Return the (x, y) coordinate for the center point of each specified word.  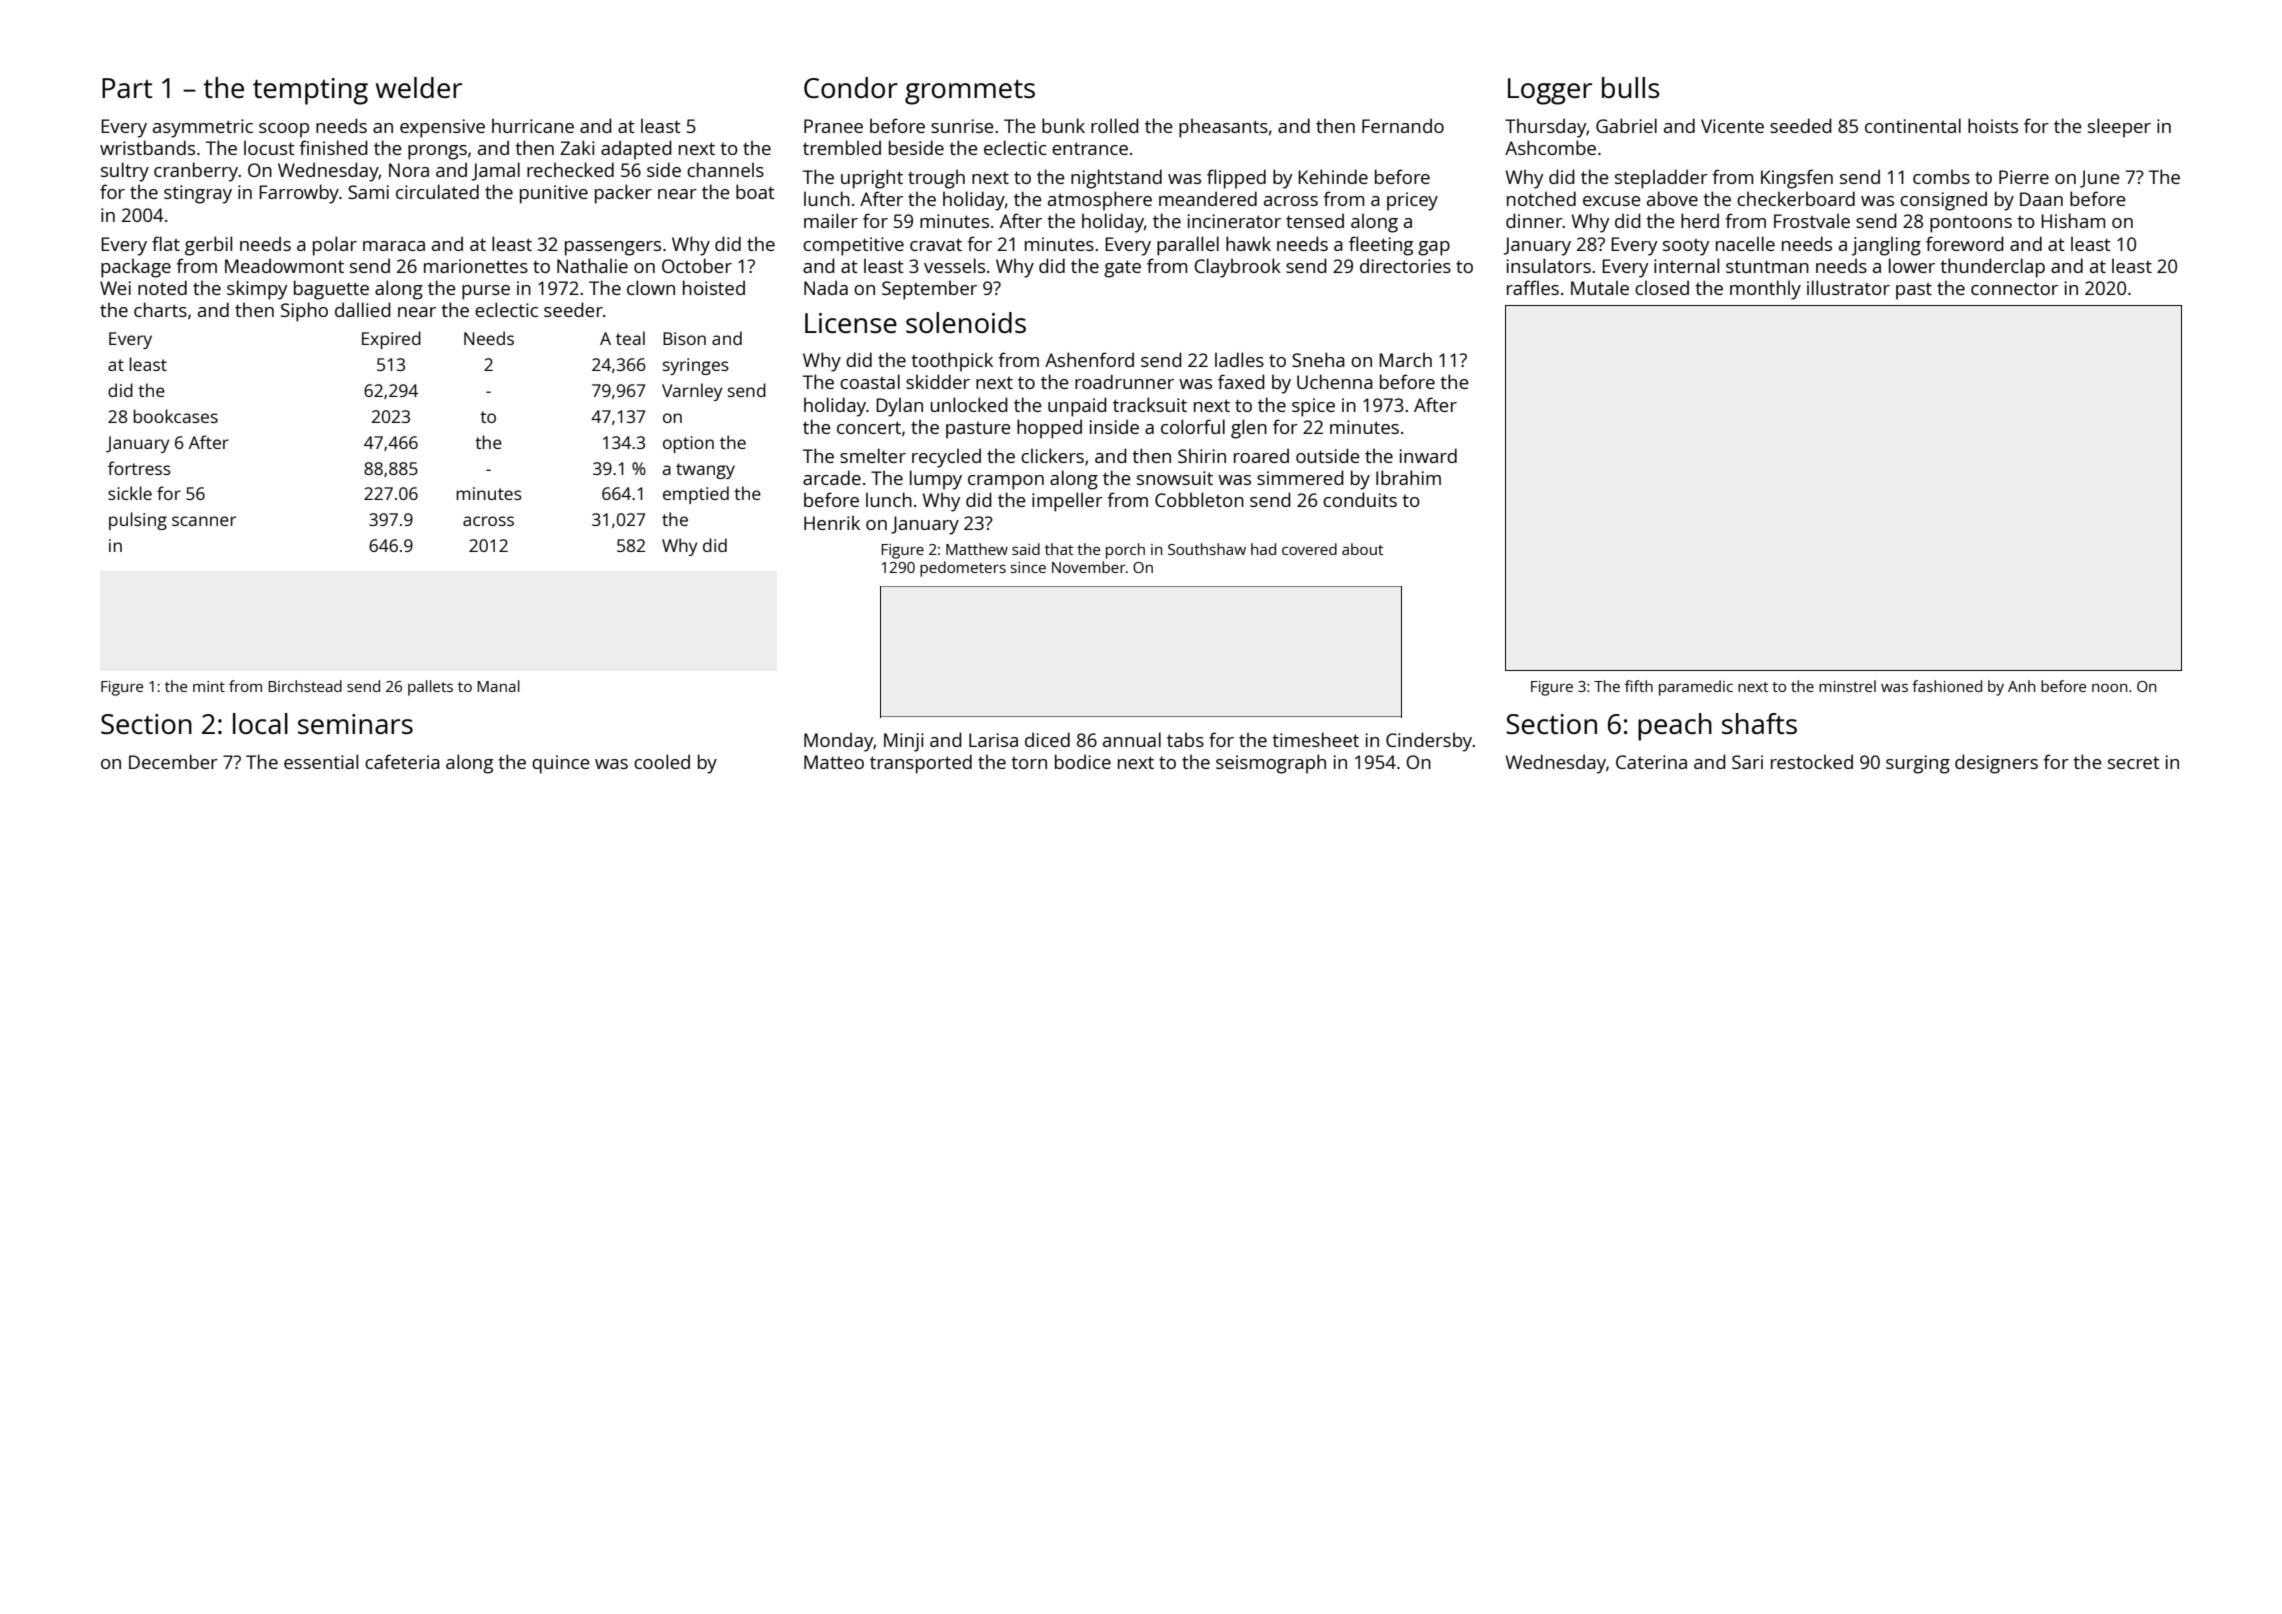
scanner (204, 521)
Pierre (2024, 177)
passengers (613, 248)
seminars (355, 724)
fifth (1639, 686)
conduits (1360, 499)
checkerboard (1796, 198)
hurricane (533, 125)
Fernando (1403, 125)
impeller (1067, 502)
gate (1122, 269)
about (1362, 549)
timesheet (1316, 739)
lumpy (936, 480)
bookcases (175, 416)
